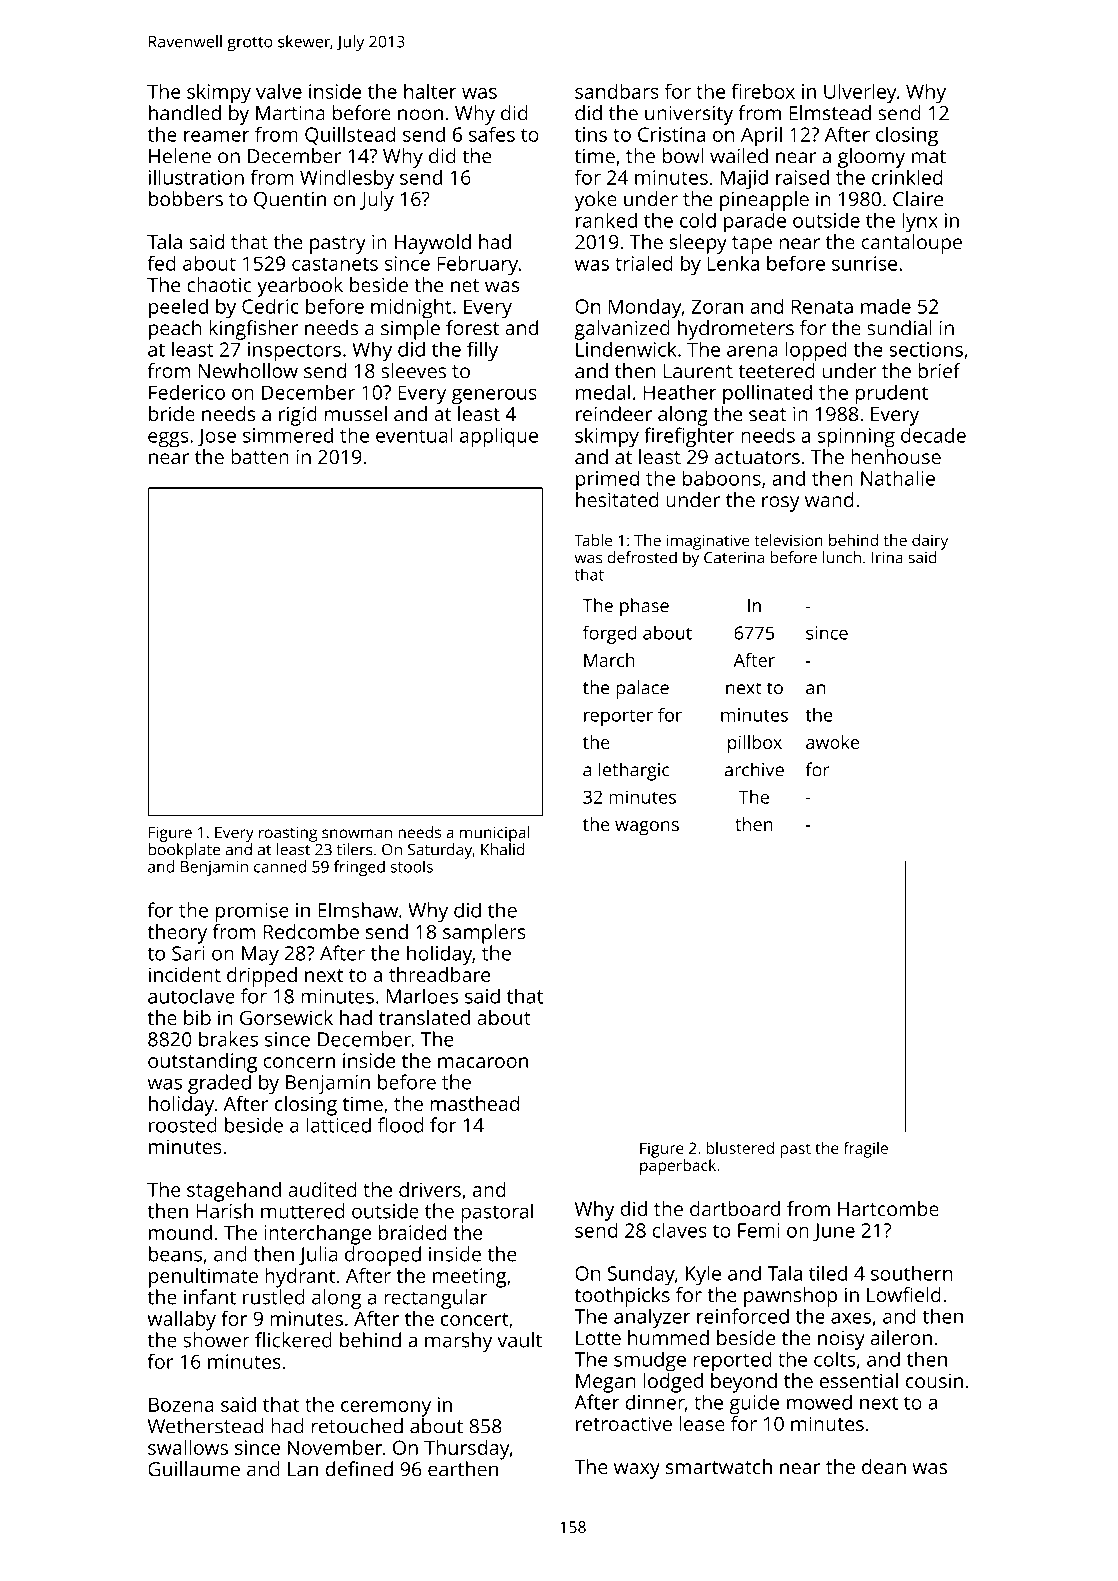 The image size is (1118, 1581). I want to click on fragile, so click(866, 1150).
